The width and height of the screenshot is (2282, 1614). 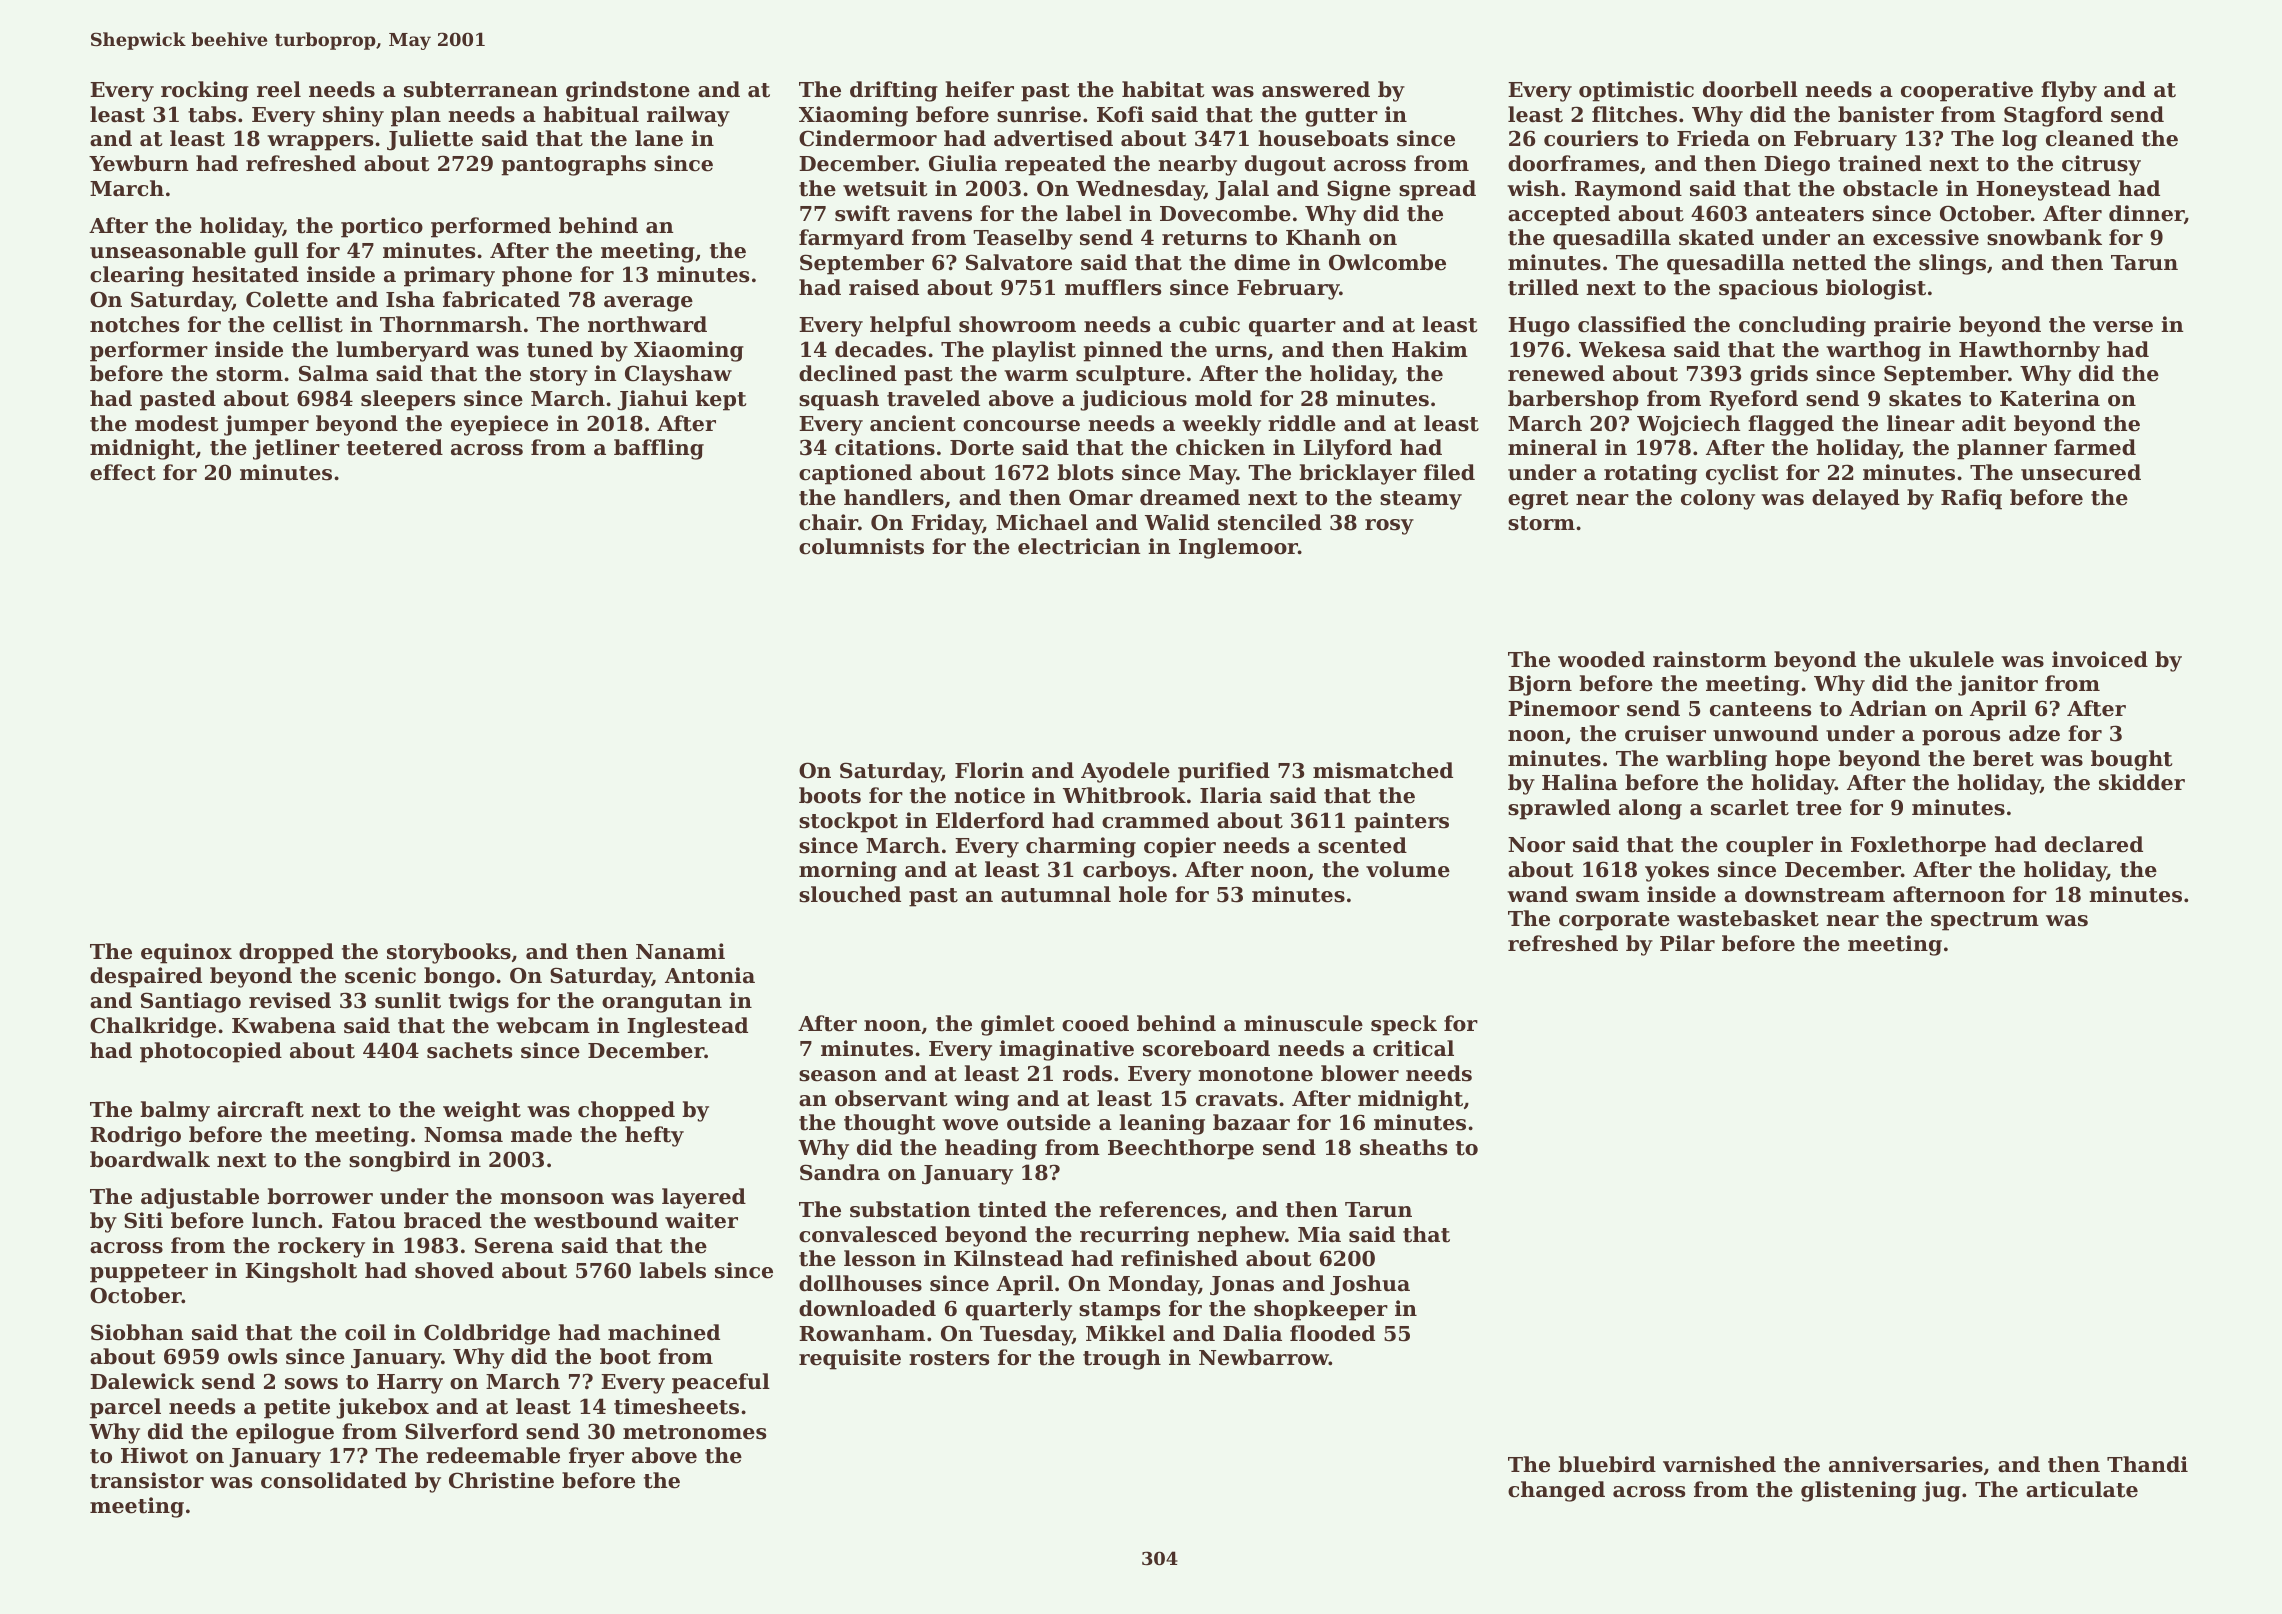 I want to click on nephew, so click(x=1241, y=1236).
